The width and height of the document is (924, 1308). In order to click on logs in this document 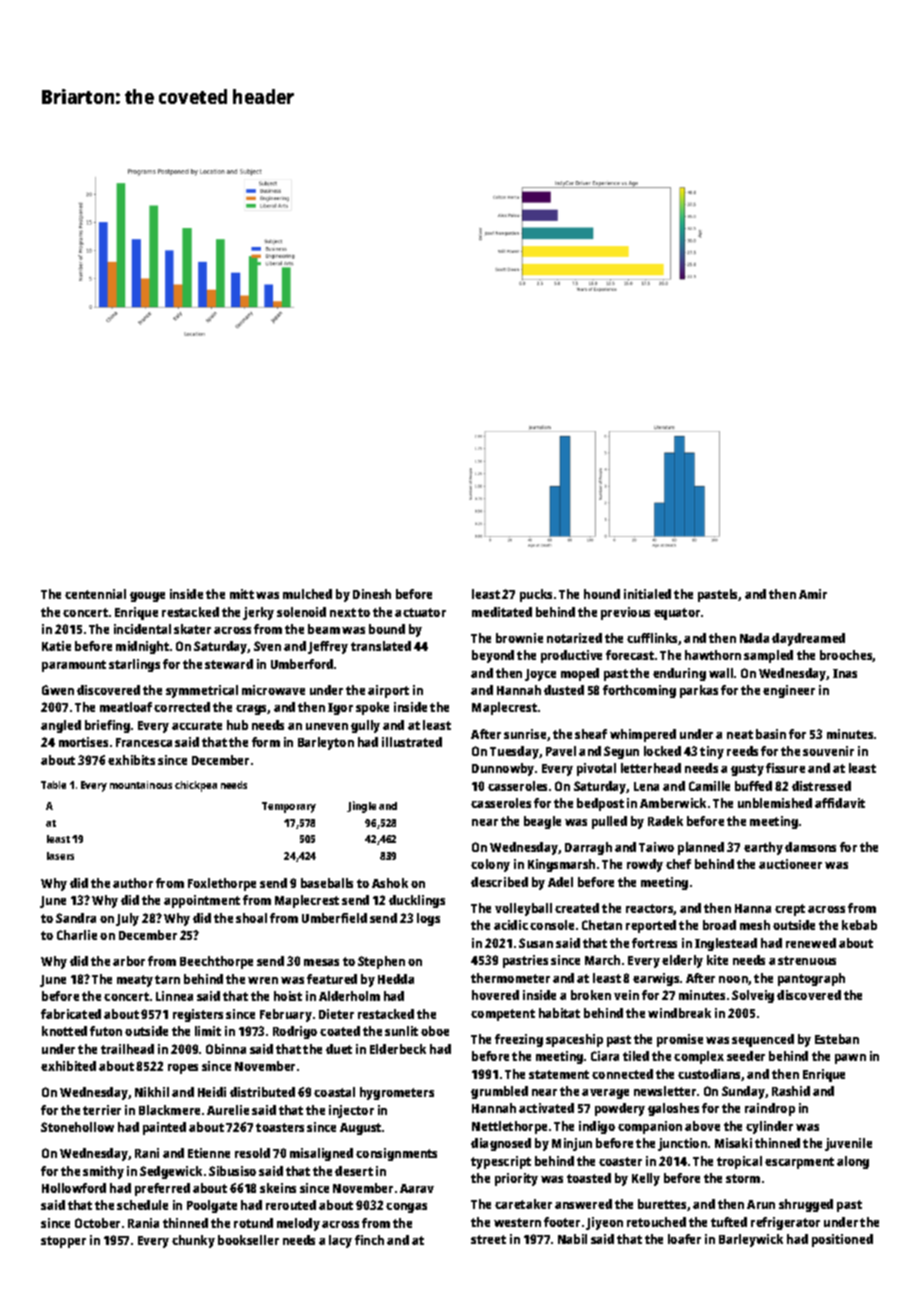, I will do `click(428, 919)`.
